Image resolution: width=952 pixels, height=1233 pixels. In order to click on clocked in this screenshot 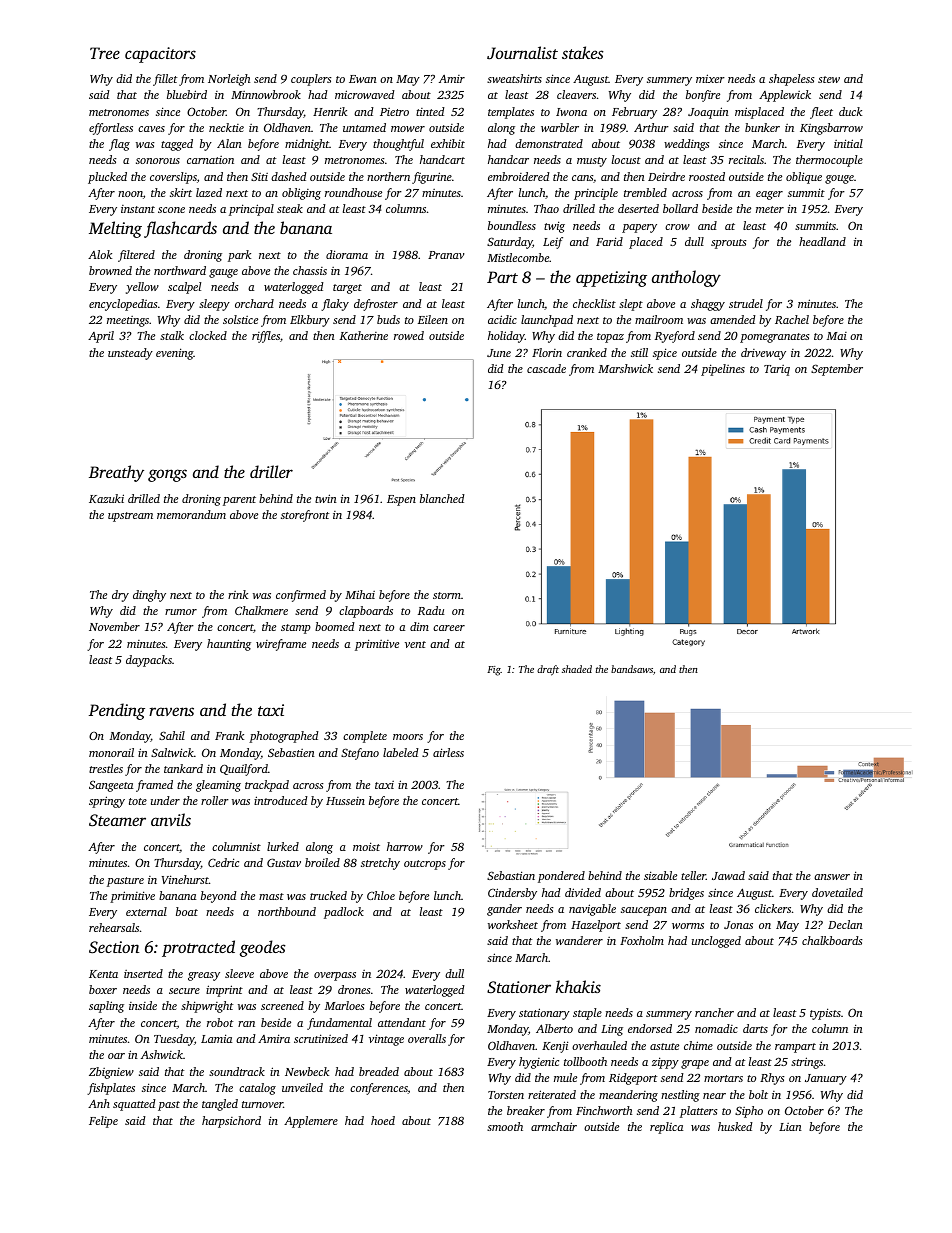, I will do `click(208, 335)`.
